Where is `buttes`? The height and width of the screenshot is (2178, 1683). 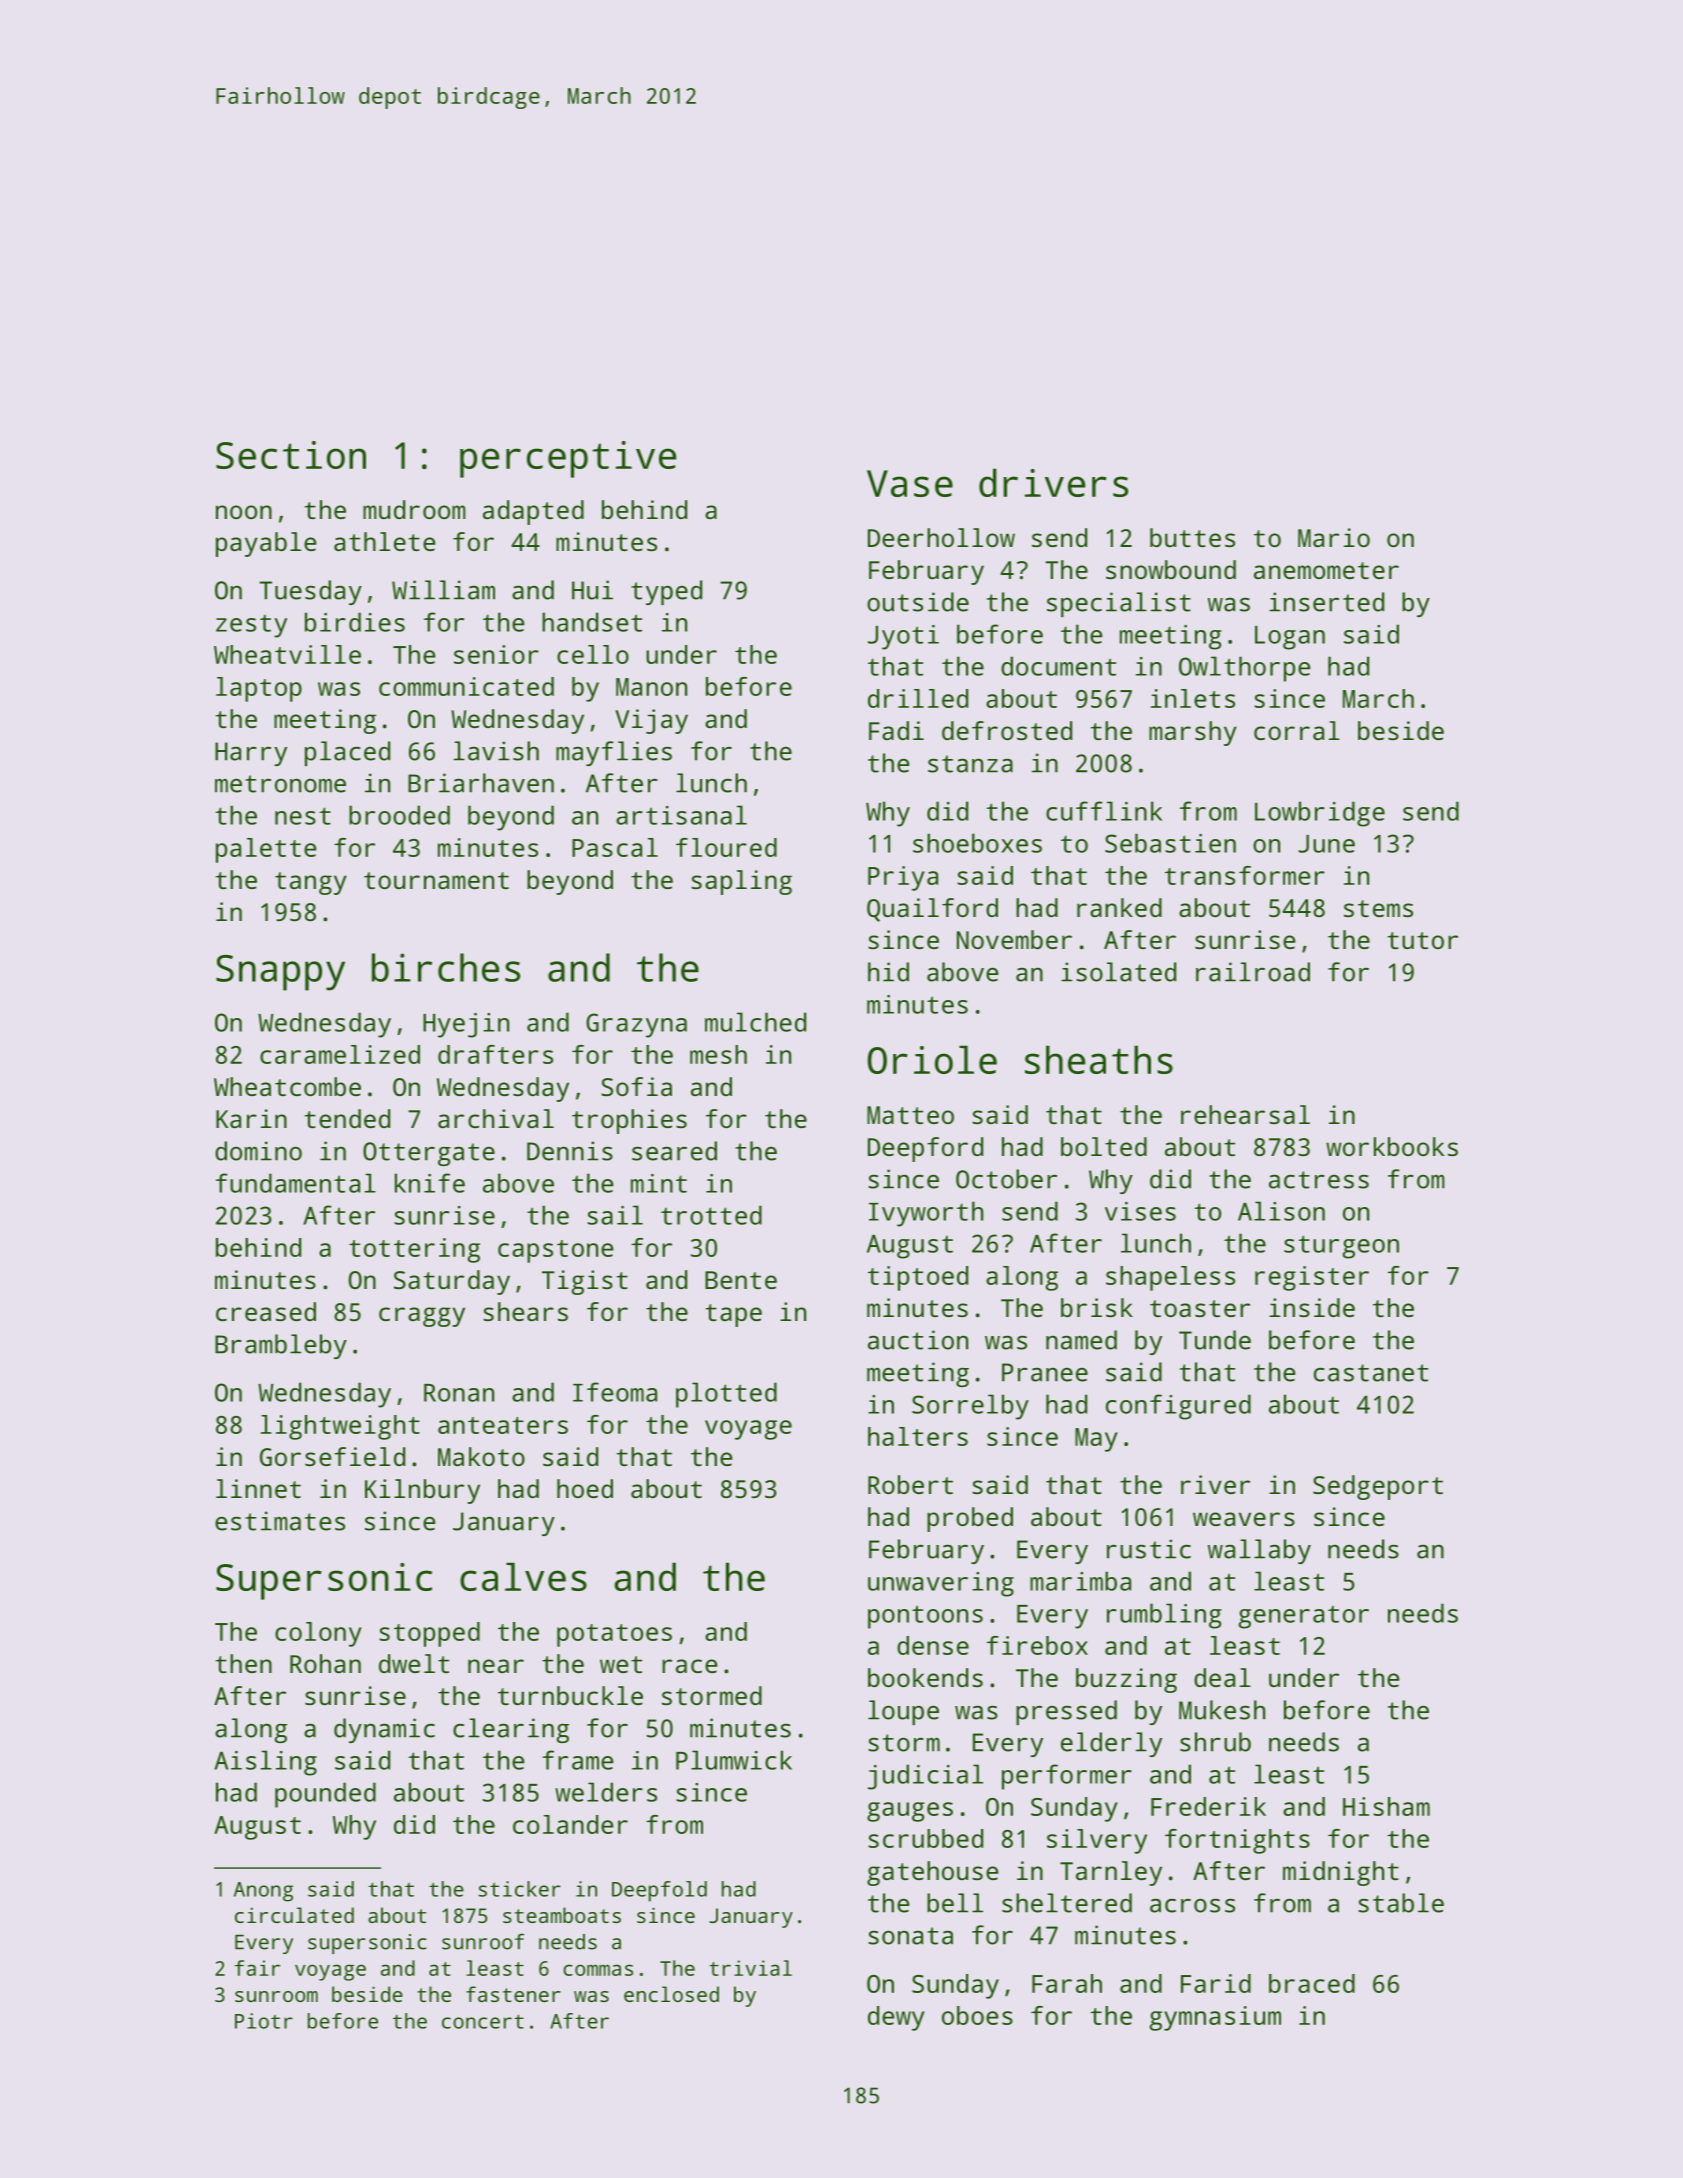
buttes is located at coordinates (1192, 537).
